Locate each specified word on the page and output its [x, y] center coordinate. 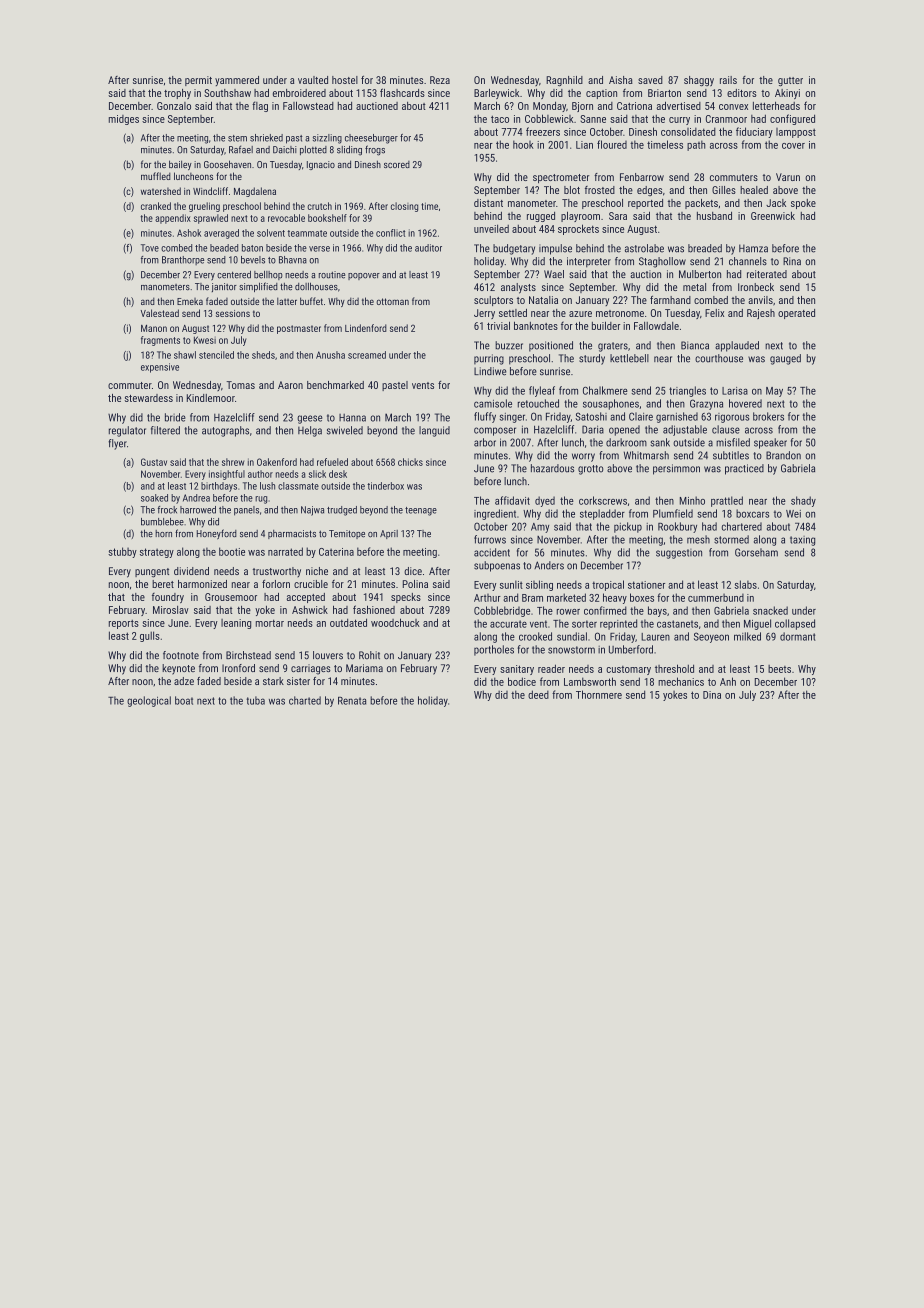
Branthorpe [183, 260]
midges [124, 120]
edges [649, 191]
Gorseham [756, 552]
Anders [549, 565]
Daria [593, 429]
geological [149, 701]
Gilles [724, 190]
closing [404, 207]
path [696, 145]
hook [523, 144]
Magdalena [255, 192]
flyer [117, 444]
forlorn [276, 584]
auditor [428, 248]
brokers [768, 416]
